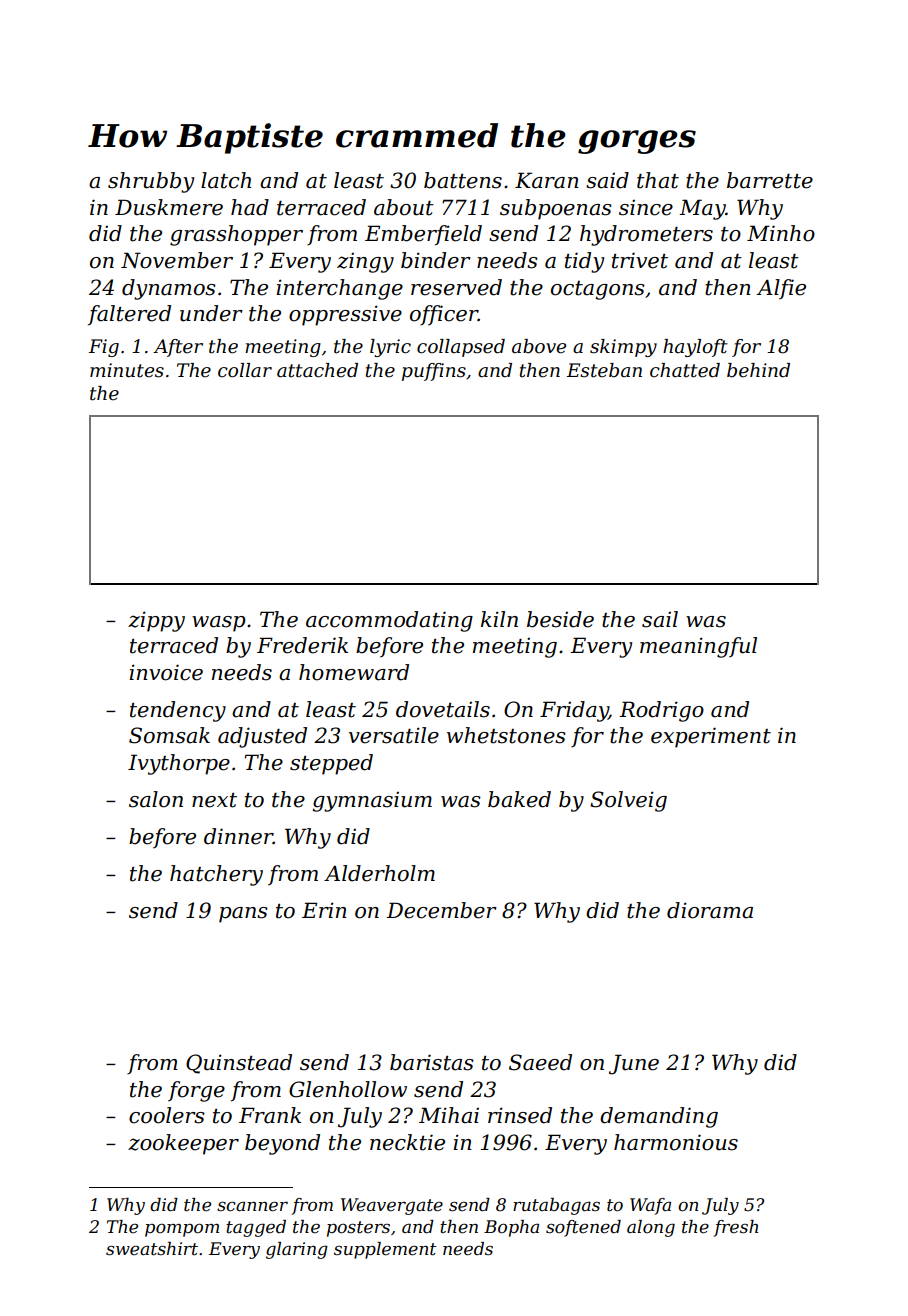  What do you see at coordinates (651, 1228) in the page?
I see `along` at bounding box center [651, 1228].
